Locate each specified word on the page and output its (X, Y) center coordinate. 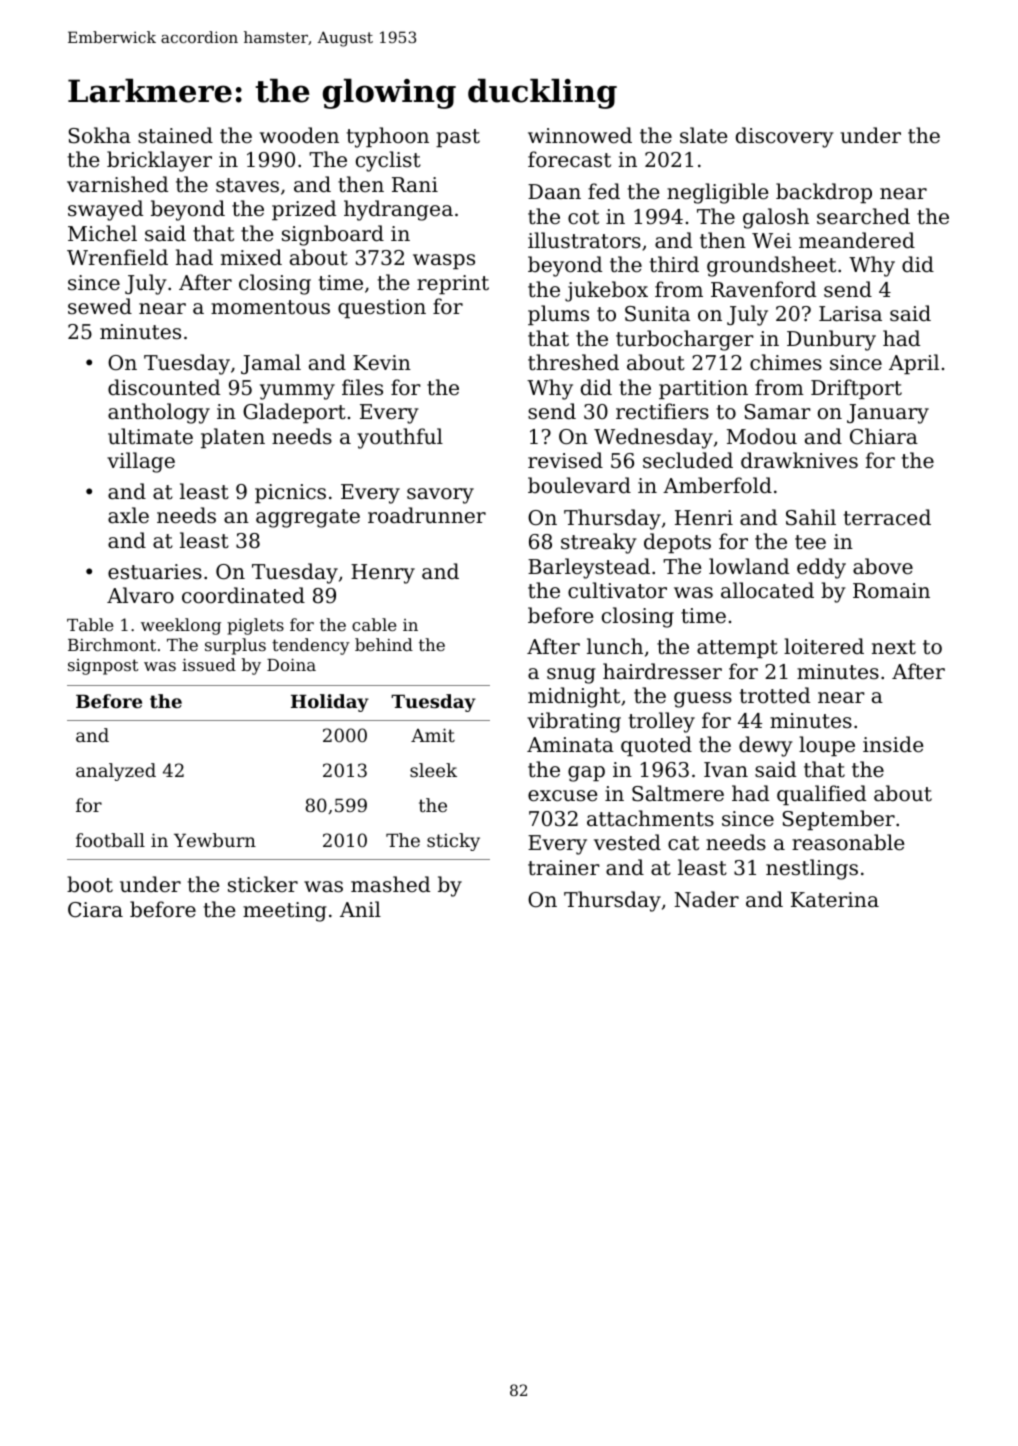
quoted (656, 746)
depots (677, 543)
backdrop (824, 193)
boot (90, 884)
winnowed (580, 135)
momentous (270, 307)
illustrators (584, 240)
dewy (766, 746)
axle (128, 515)
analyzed (116, 772)
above (883, 566)
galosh (776, 218)
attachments (650, 818)
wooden (299, 135)
